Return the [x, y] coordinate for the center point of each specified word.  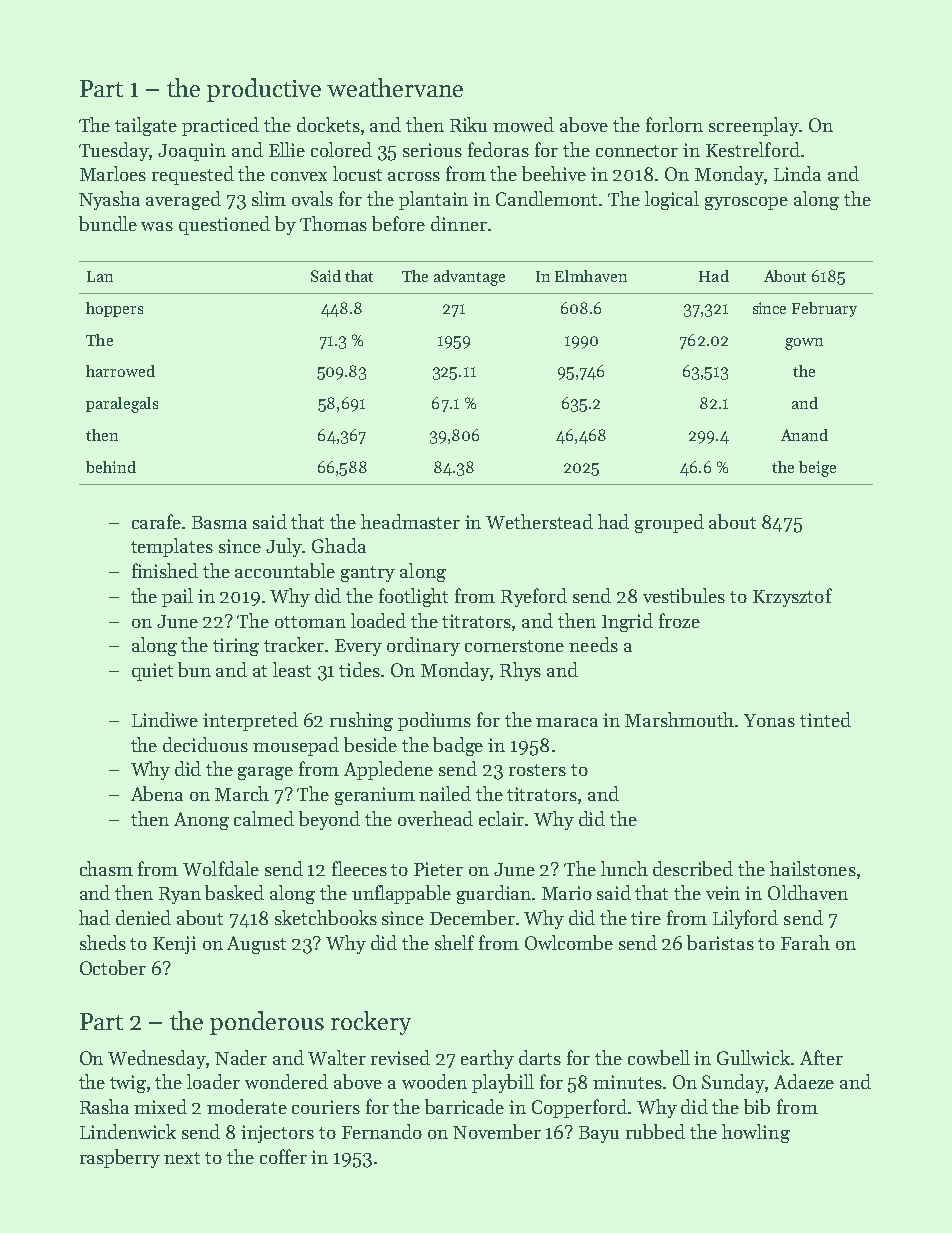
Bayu [599, 1134]
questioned [224, 225]
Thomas [333, 223]
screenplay [754, 126]
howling [756, 1133]
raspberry [120, 1158]
